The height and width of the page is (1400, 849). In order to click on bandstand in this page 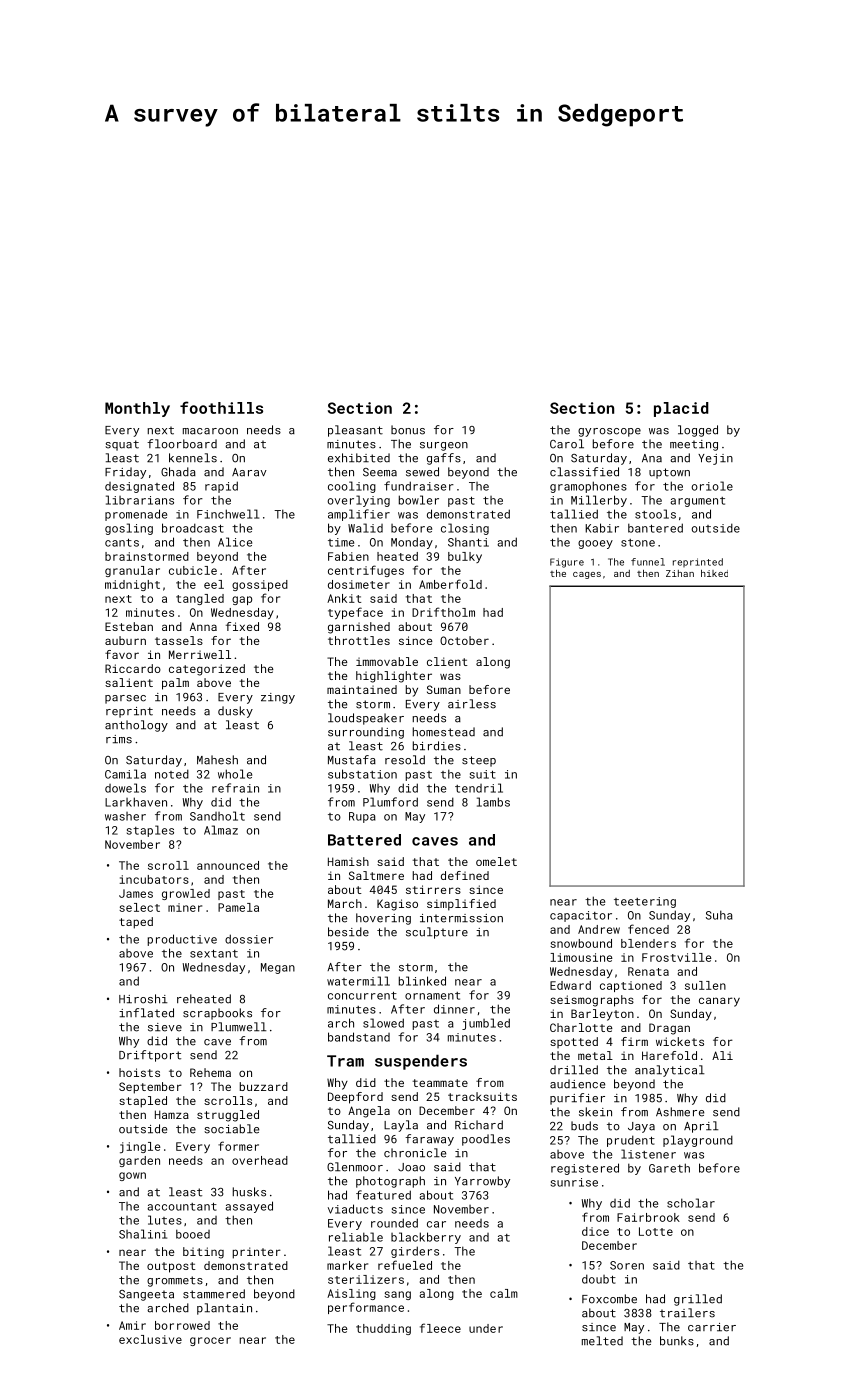, I will do `click(359, 1037)`.
